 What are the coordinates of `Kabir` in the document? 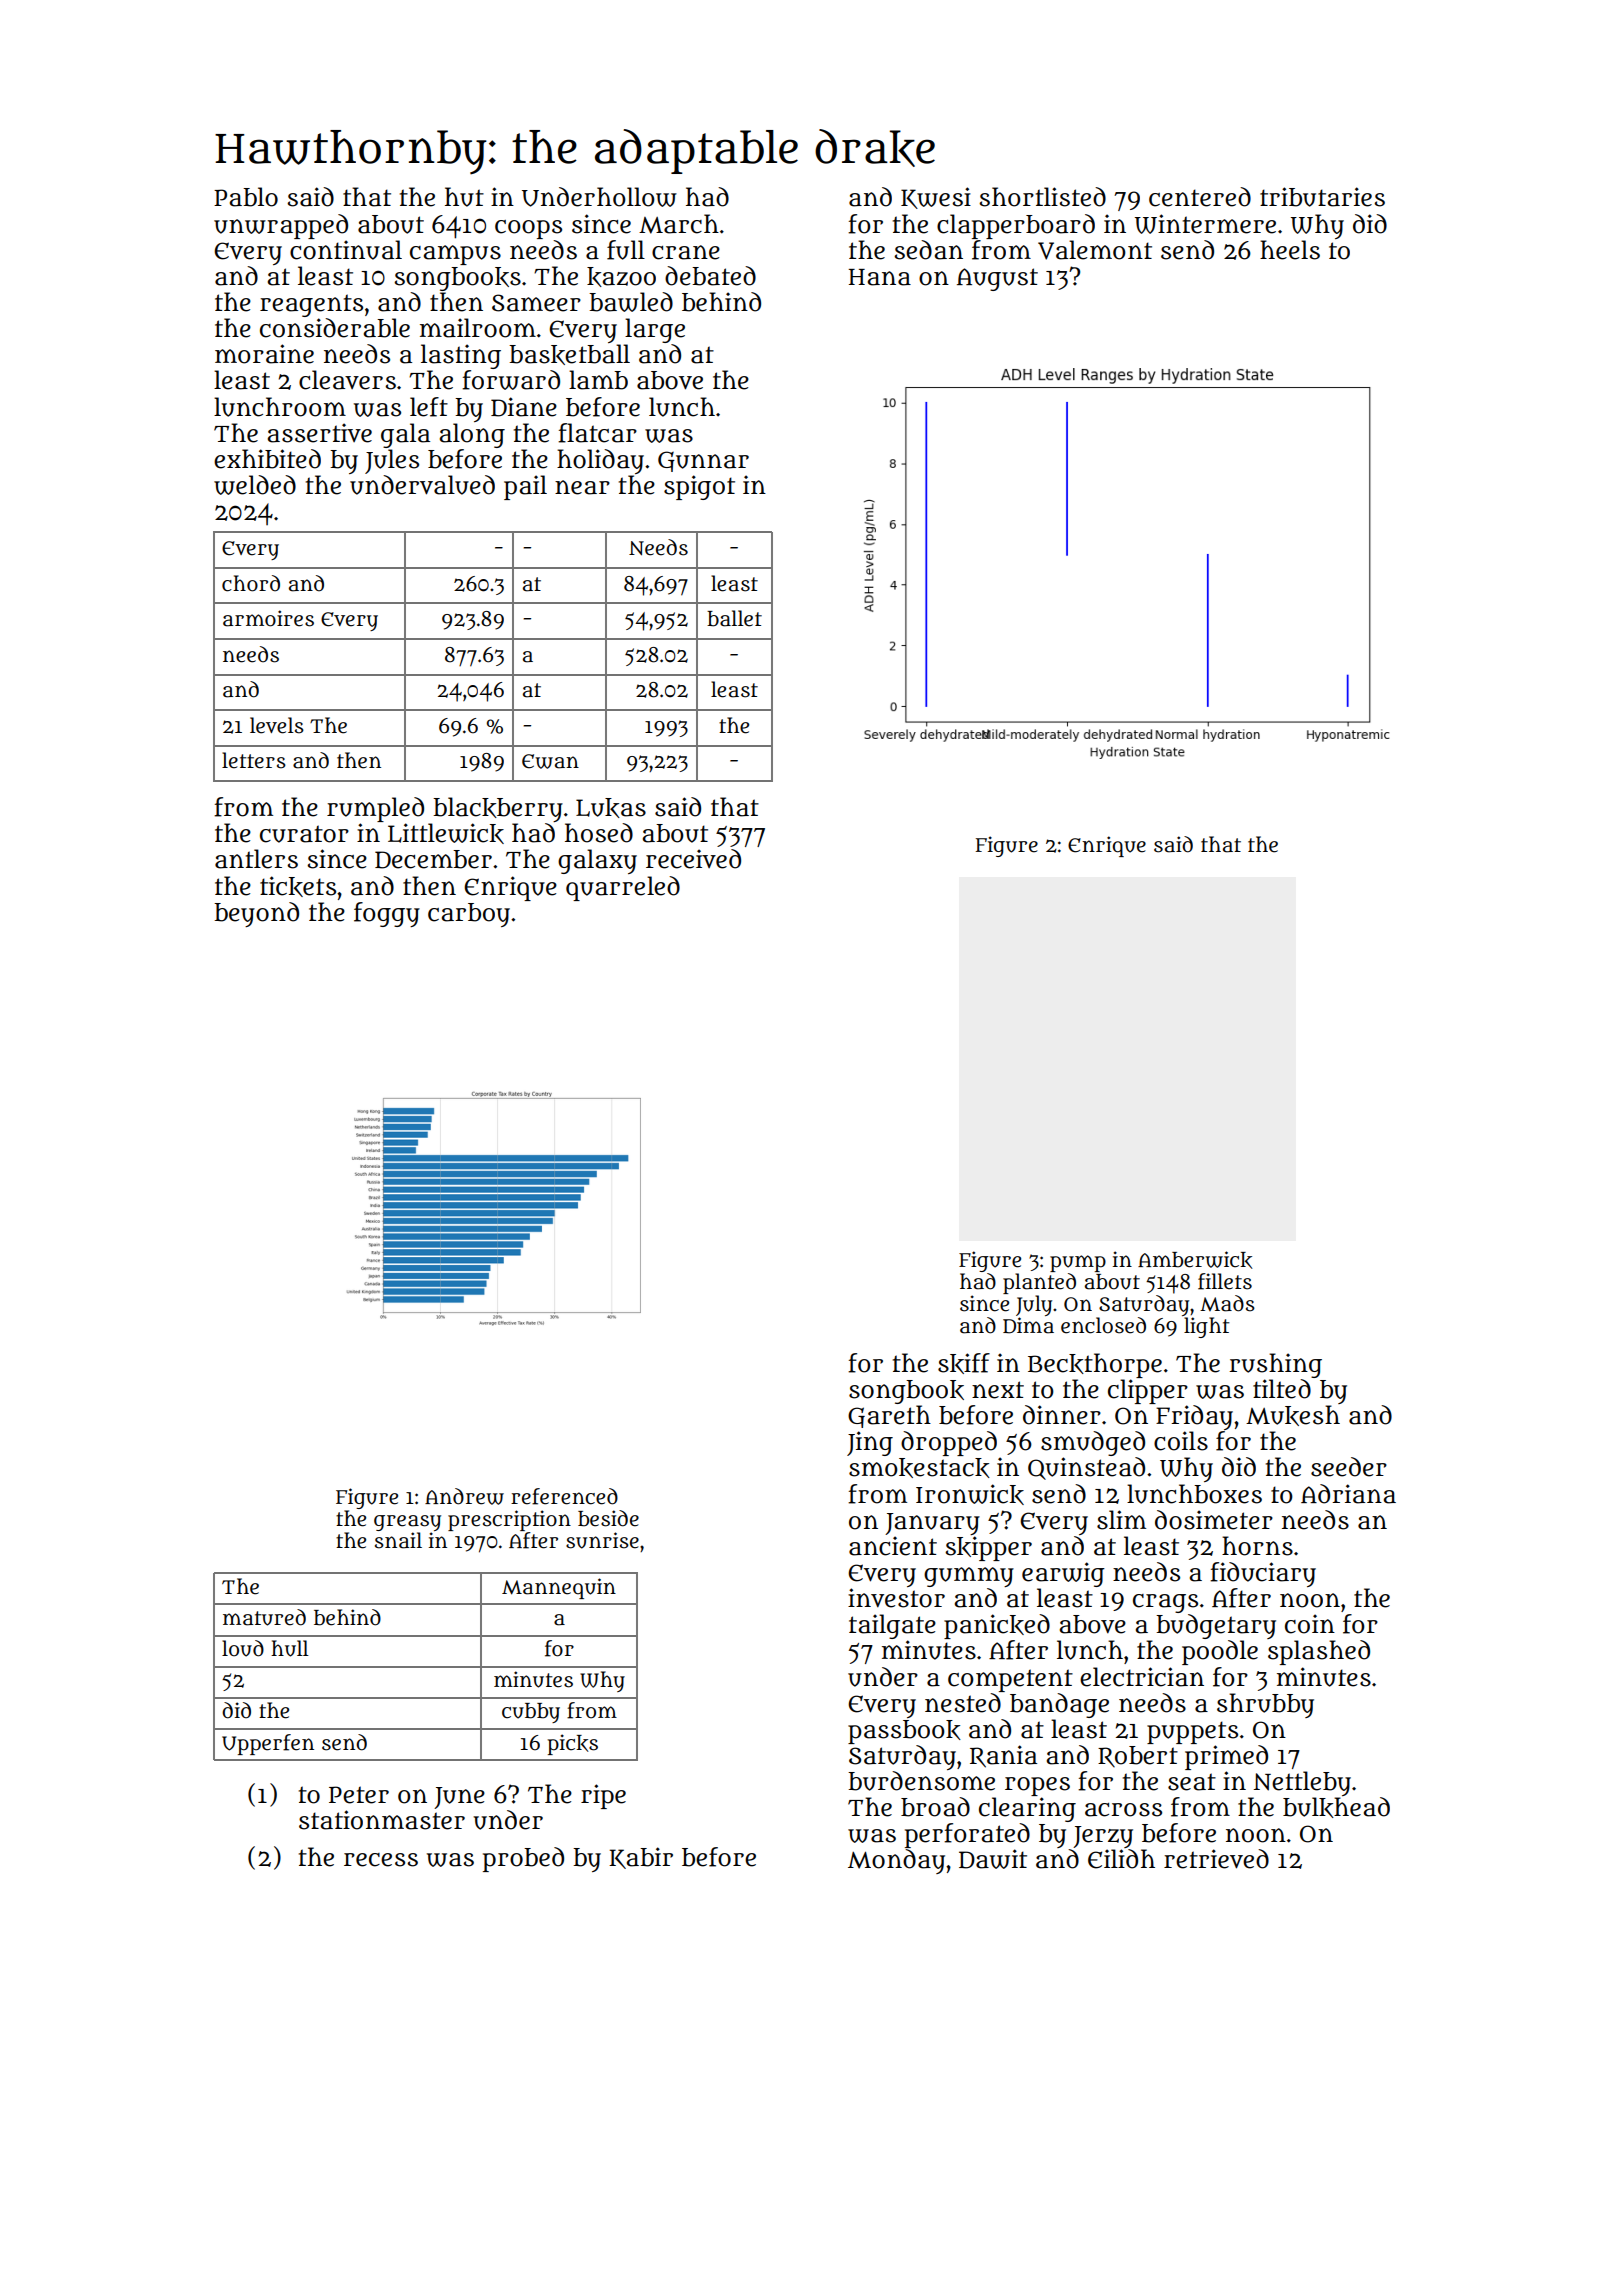 It's located at (641, 1858).
